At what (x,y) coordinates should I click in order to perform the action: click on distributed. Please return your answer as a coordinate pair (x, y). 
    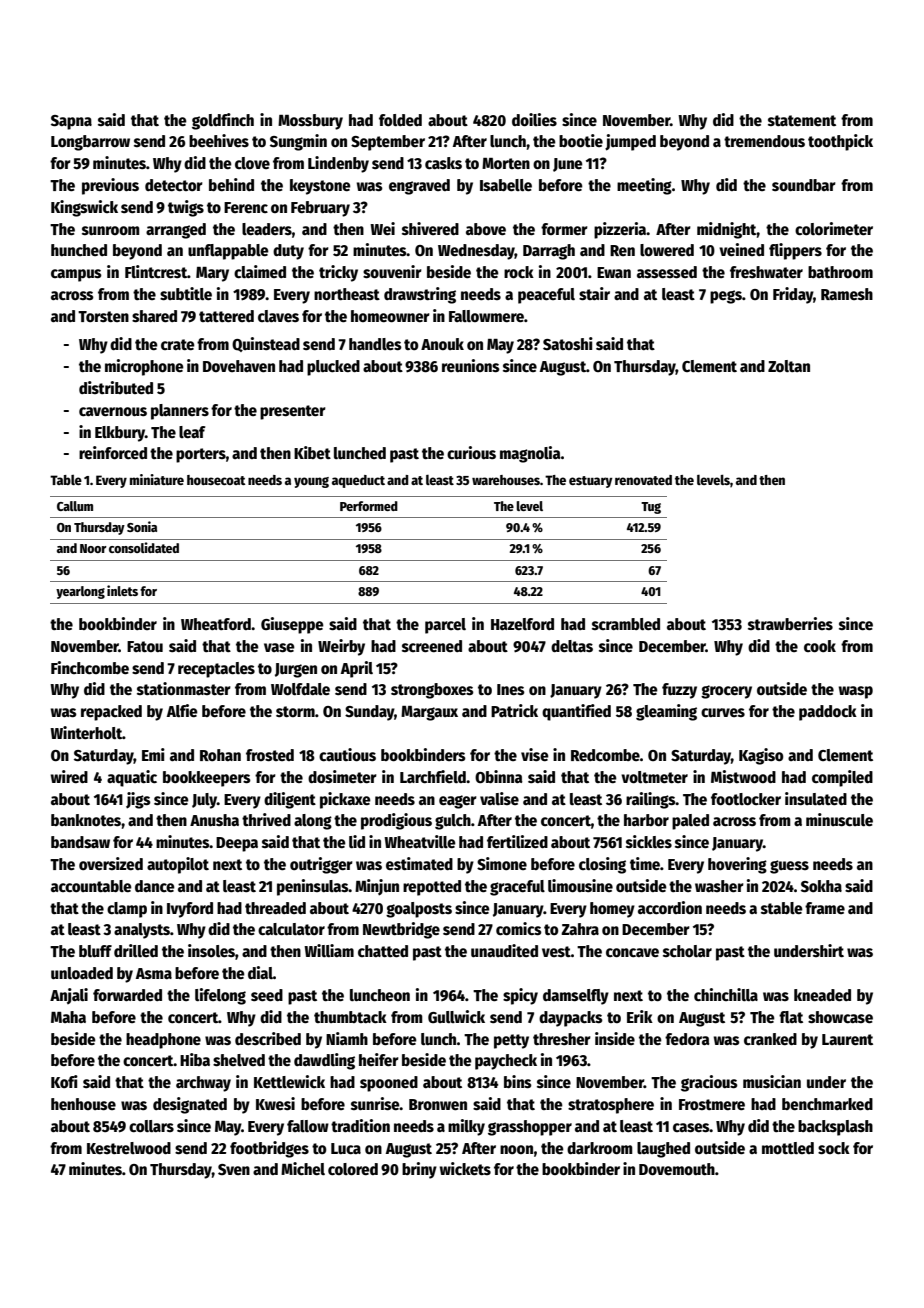
    Looking at the image, I should click on (116, 387).
